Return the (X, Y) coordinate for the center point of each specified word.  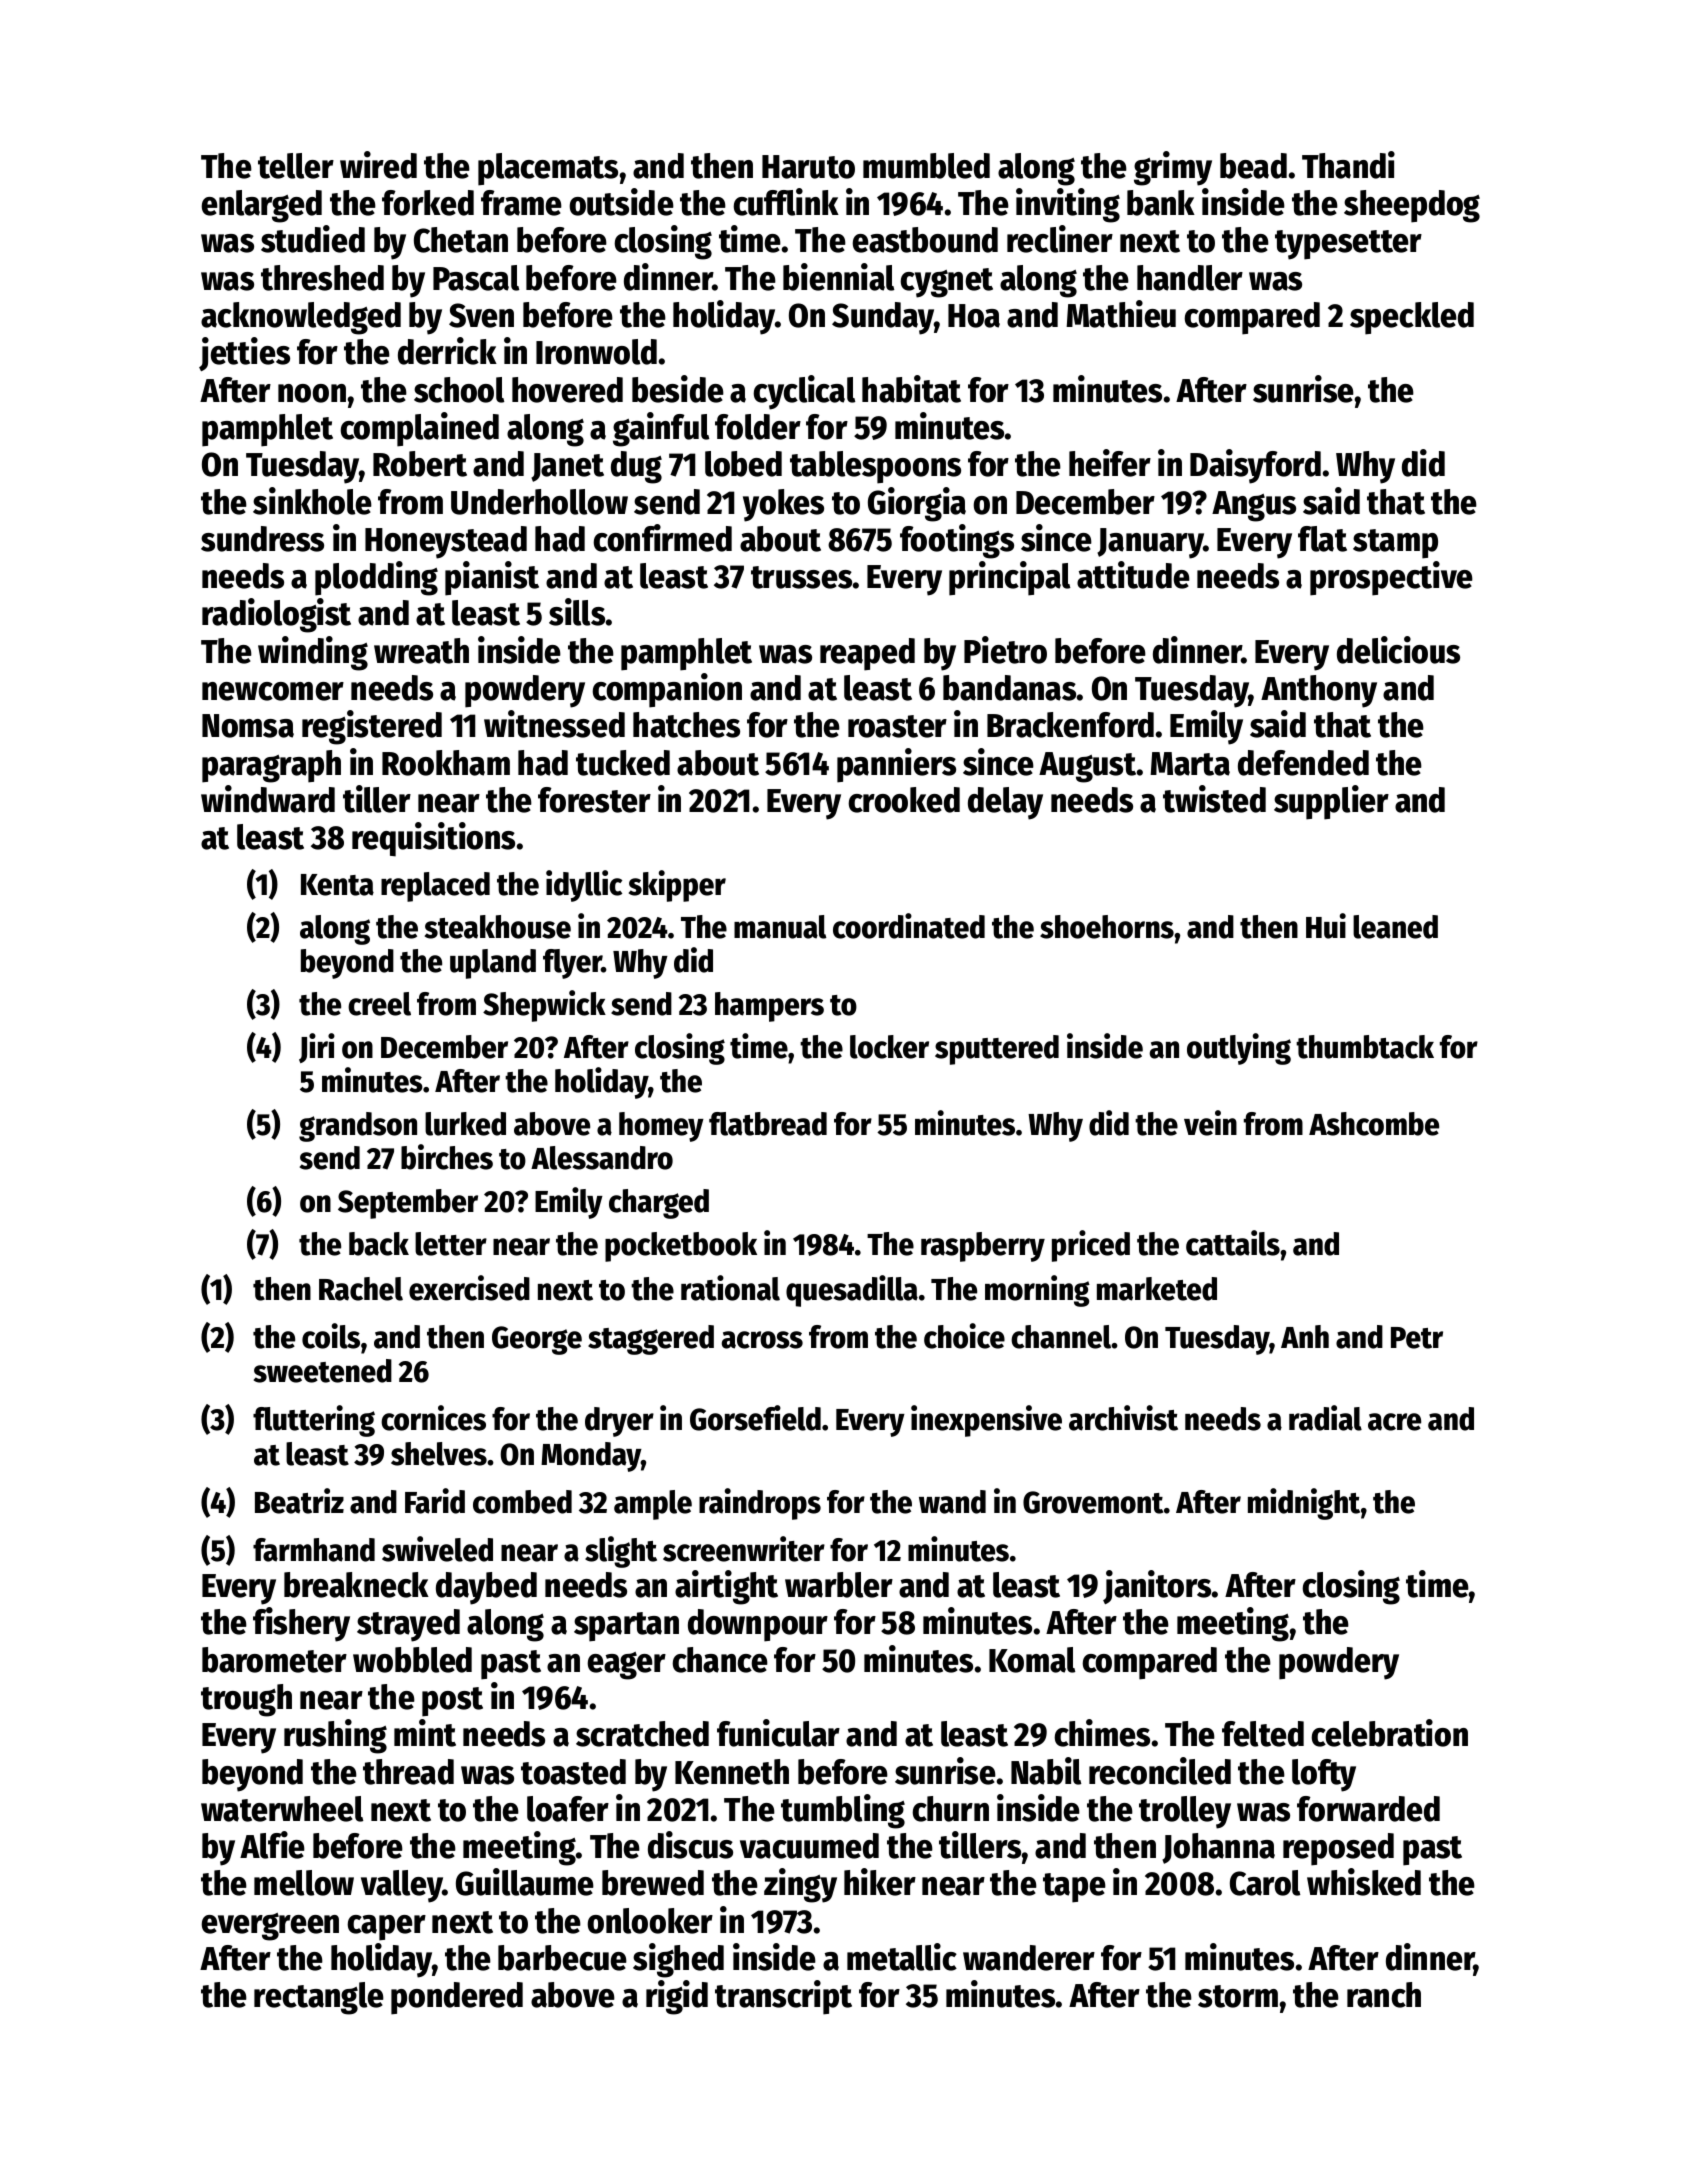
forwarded (1368, 1809)
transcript (783, 1997)
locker (889, 1047)
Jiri (317, 1048)
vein (1210, 1123)
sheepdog (1412, 206)
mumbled (926, 166)
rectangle (319, 1998)
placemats (548, 169)
